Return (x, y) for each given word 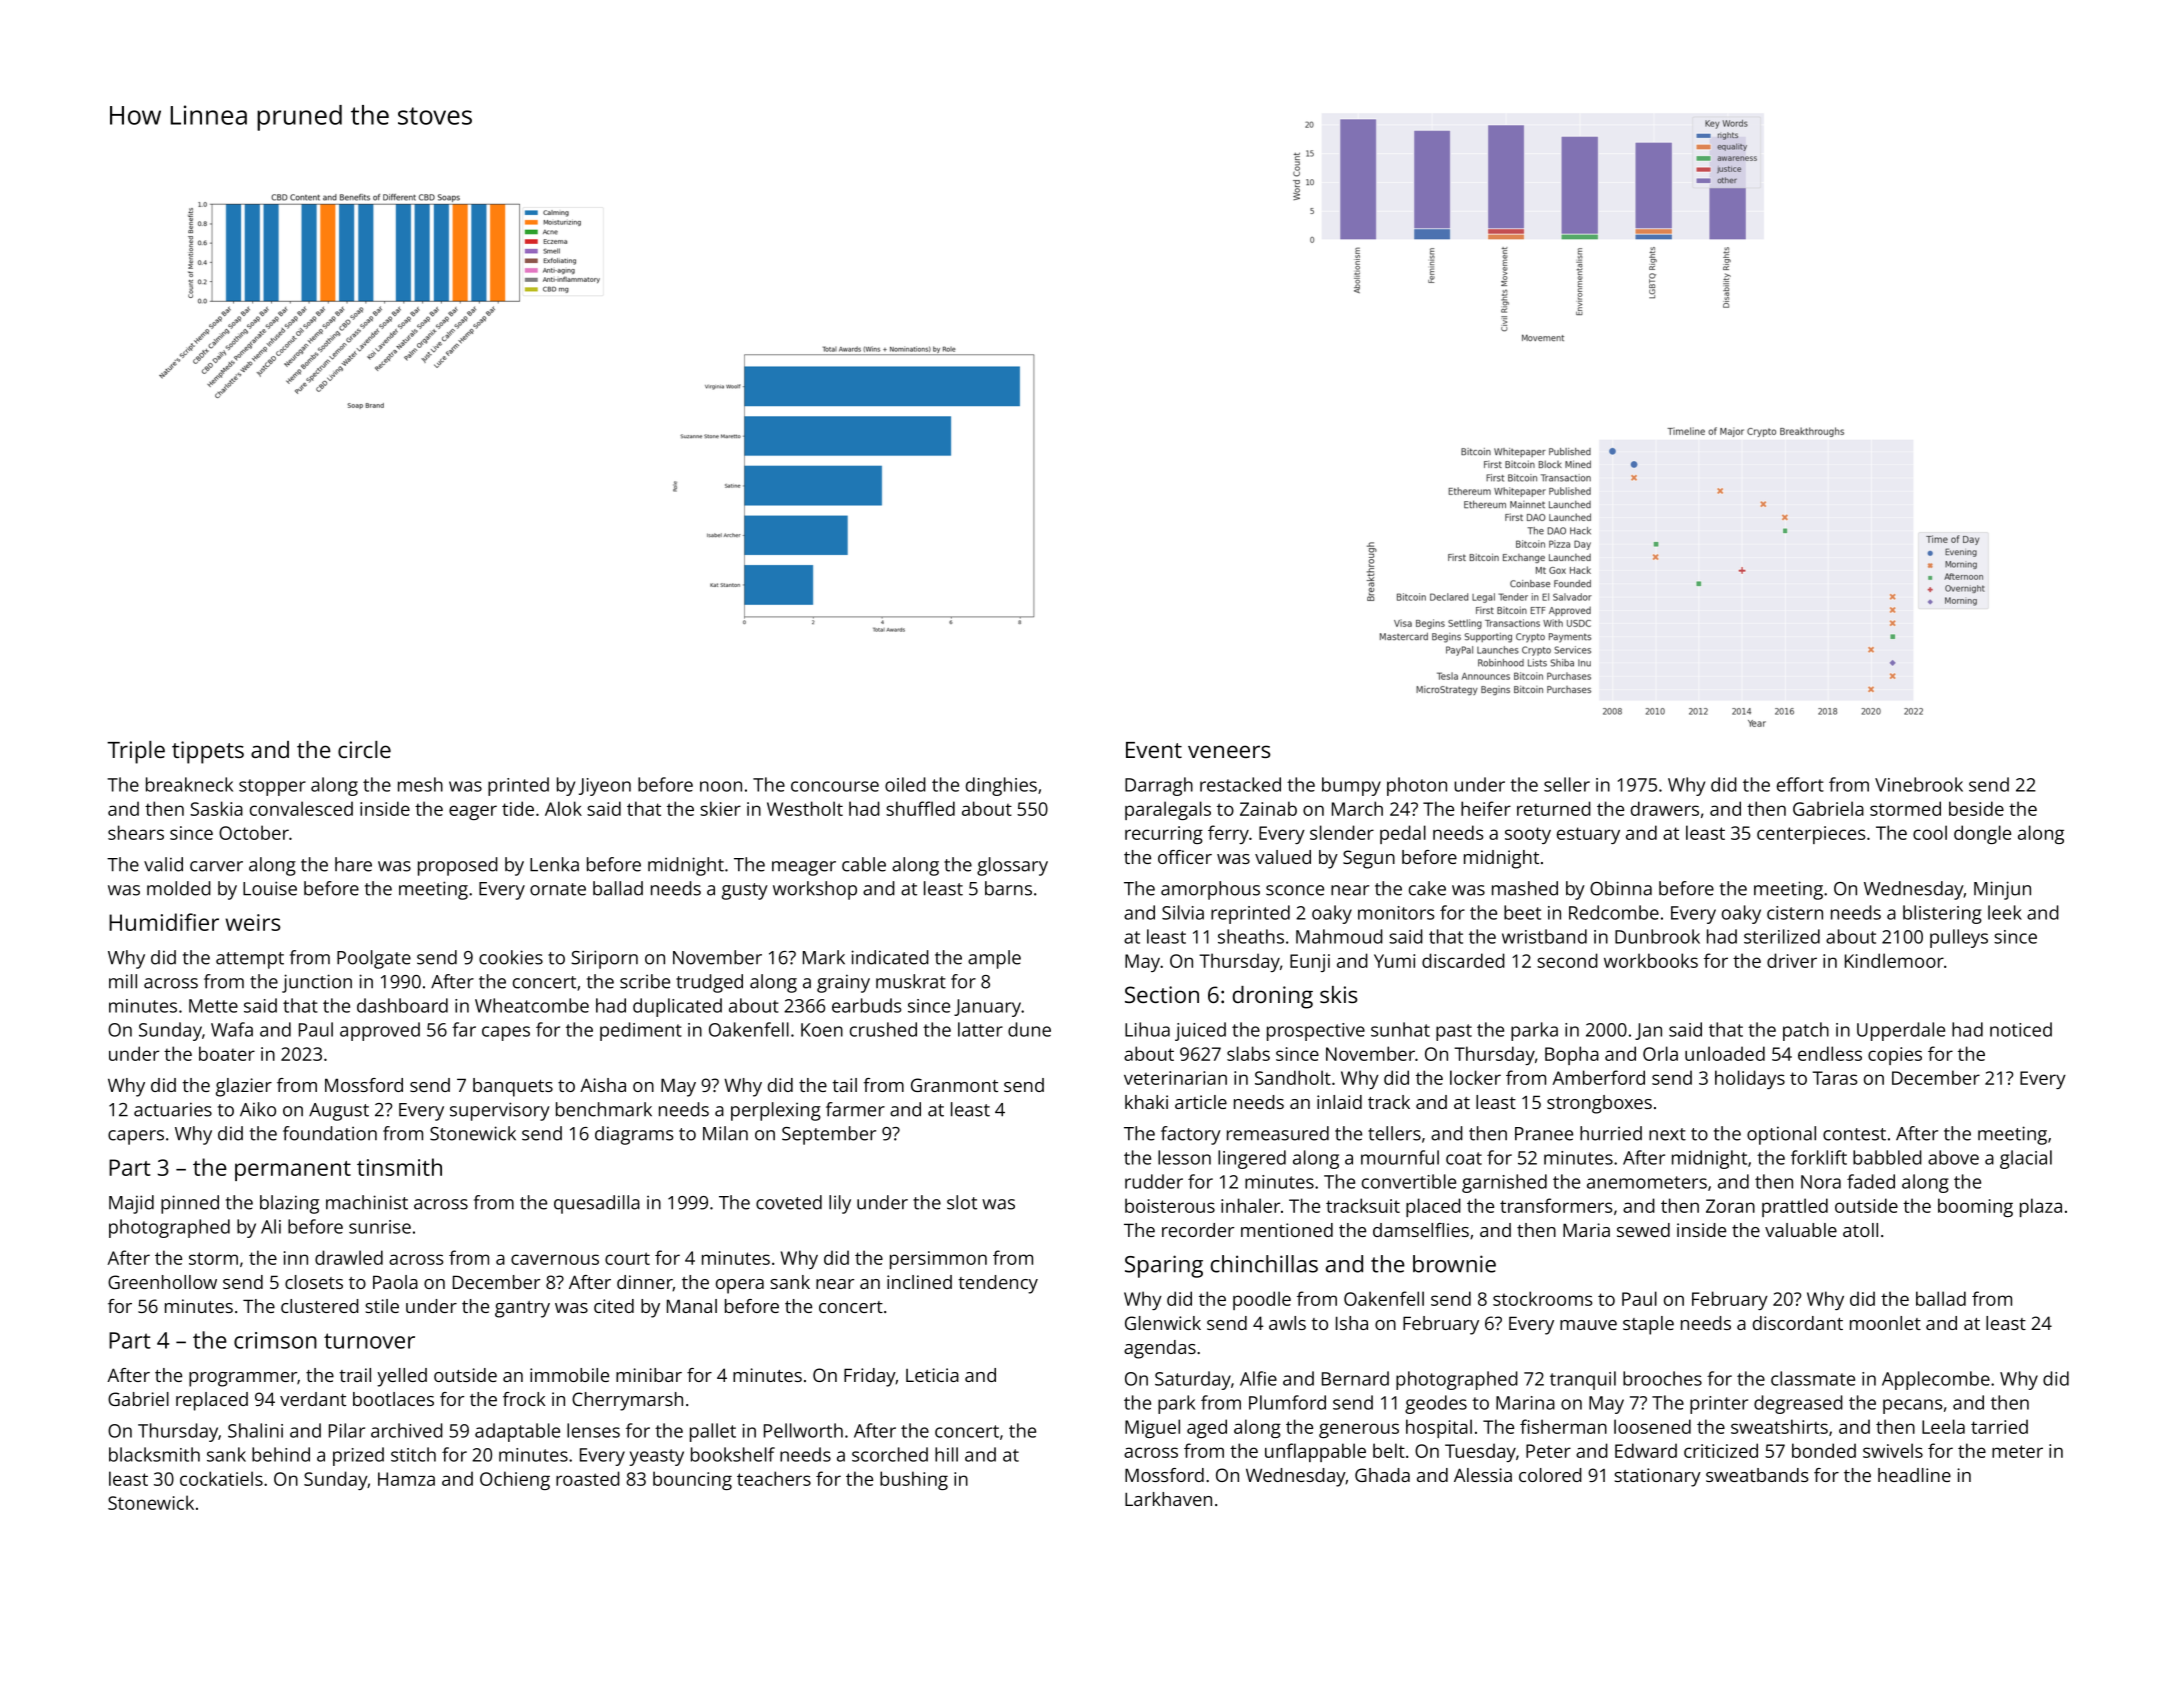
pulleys (1959, 938)
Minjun (2002, 890)
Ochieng (515, 1480)
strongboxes (1599, 1104)
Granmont (954, 1085)
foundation (330, 1133)
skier (720, 808)
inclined (919, 1282)
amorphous (1210, 890)
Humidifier (164, 922)
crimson (275, 1340)
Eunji (1310, 963)
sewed (1643, 1230)
